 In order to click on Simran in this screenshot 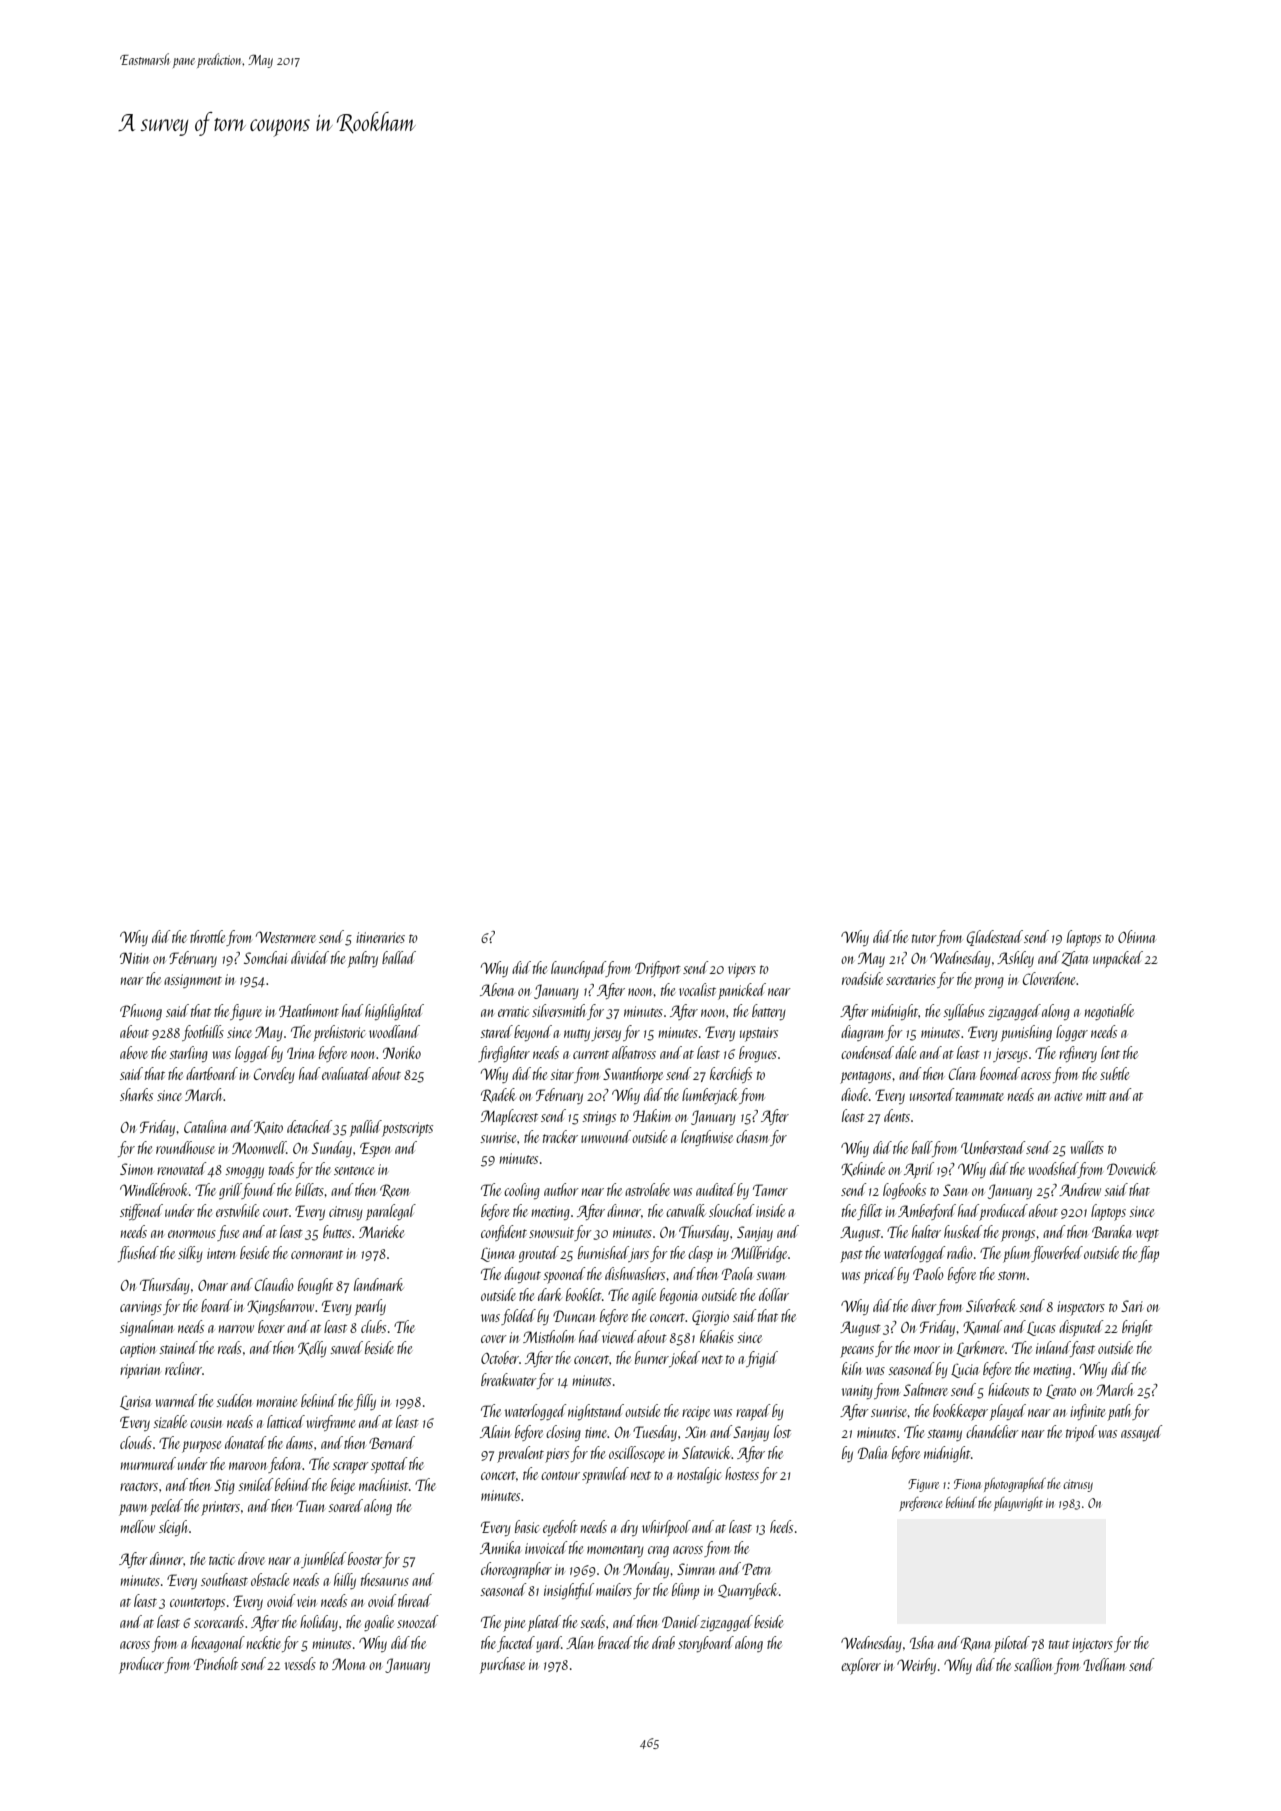, I will do `click(696, 1569)`.
